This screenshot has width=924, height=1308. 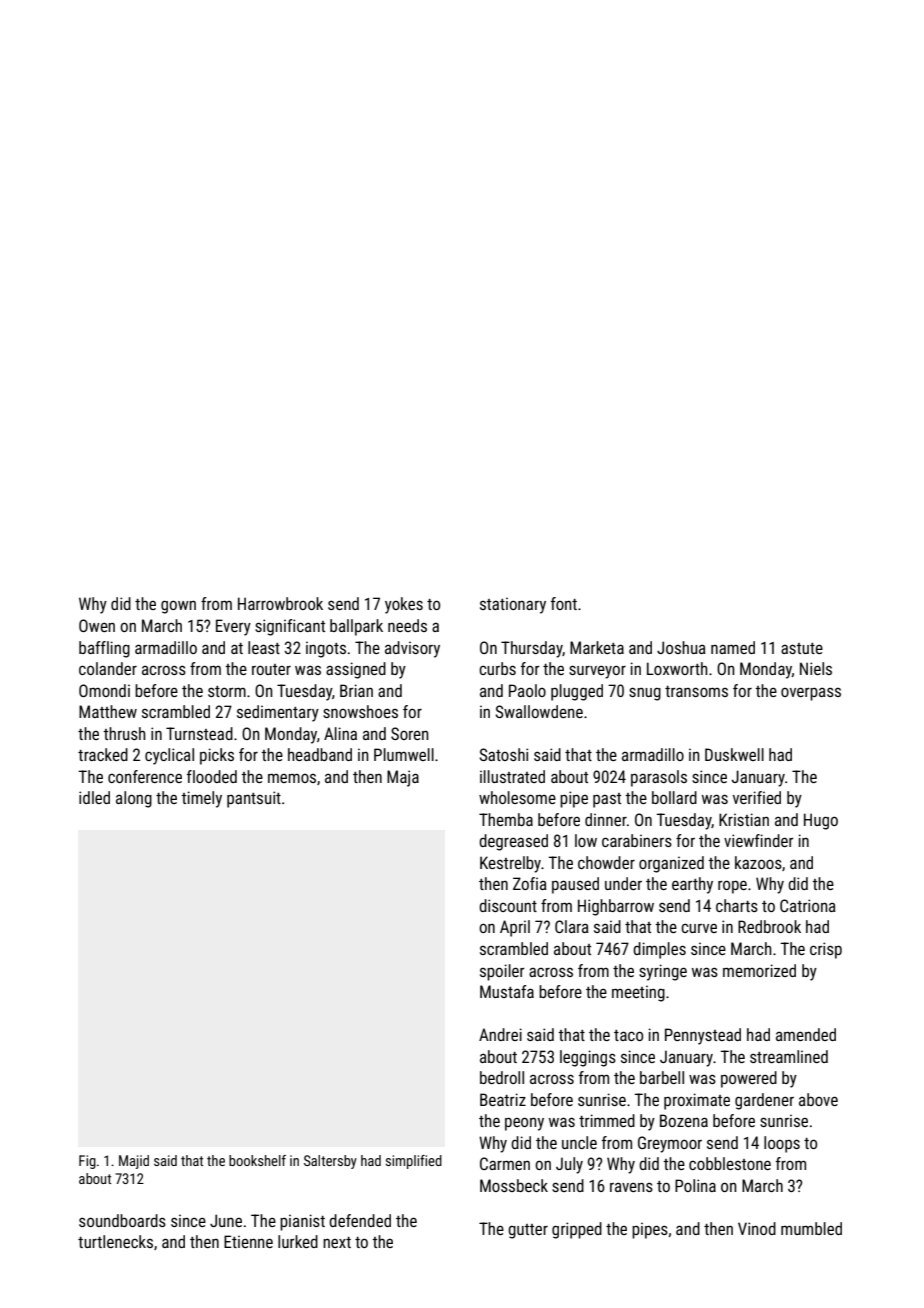 I want to click on Swallowdene, so click(x=539, y=711).
